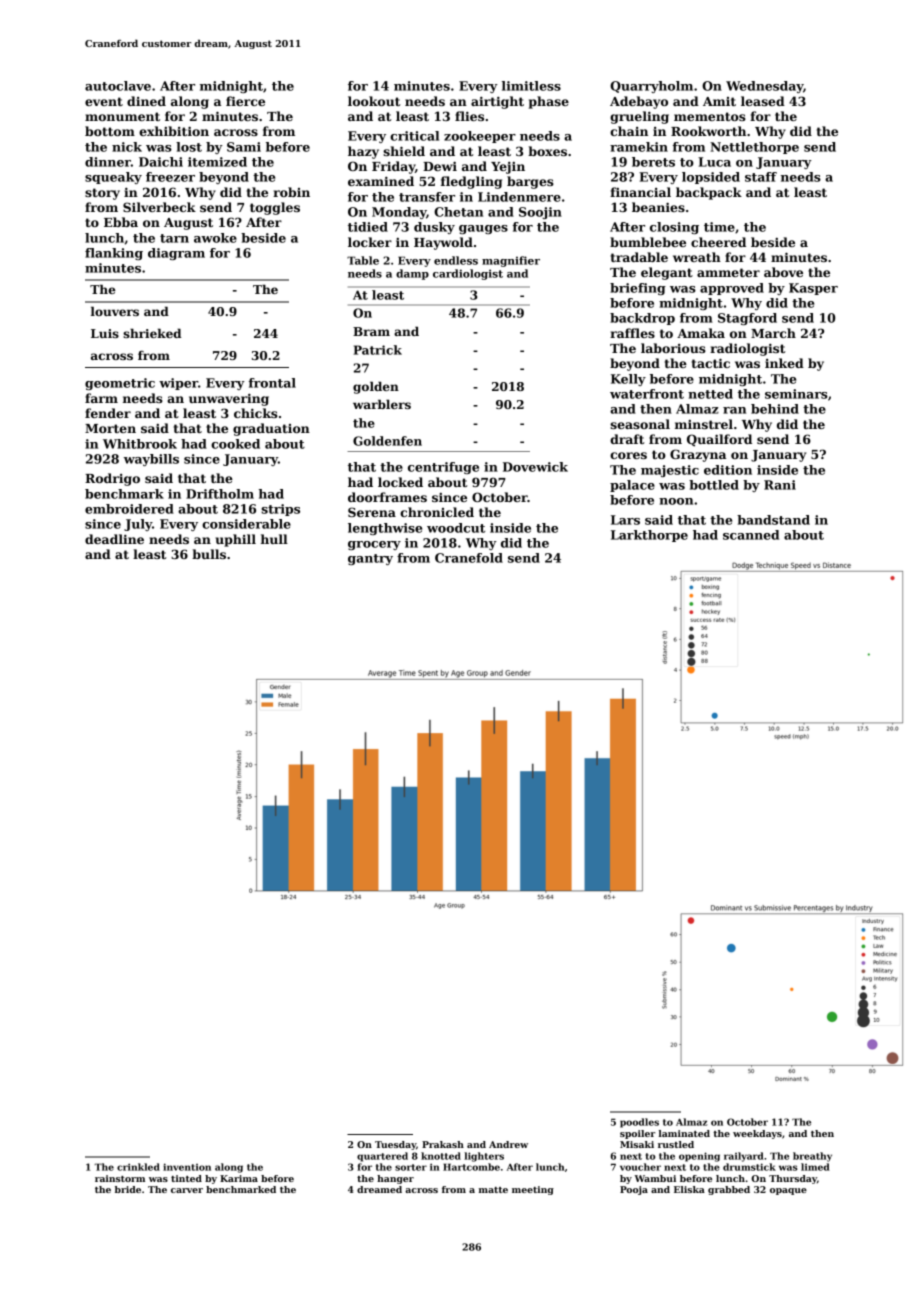 This image has height=1308, width=924. What do you see at coordinates (796, 394) in the image?
I see `seminars` at bounding box center [796, 394].
